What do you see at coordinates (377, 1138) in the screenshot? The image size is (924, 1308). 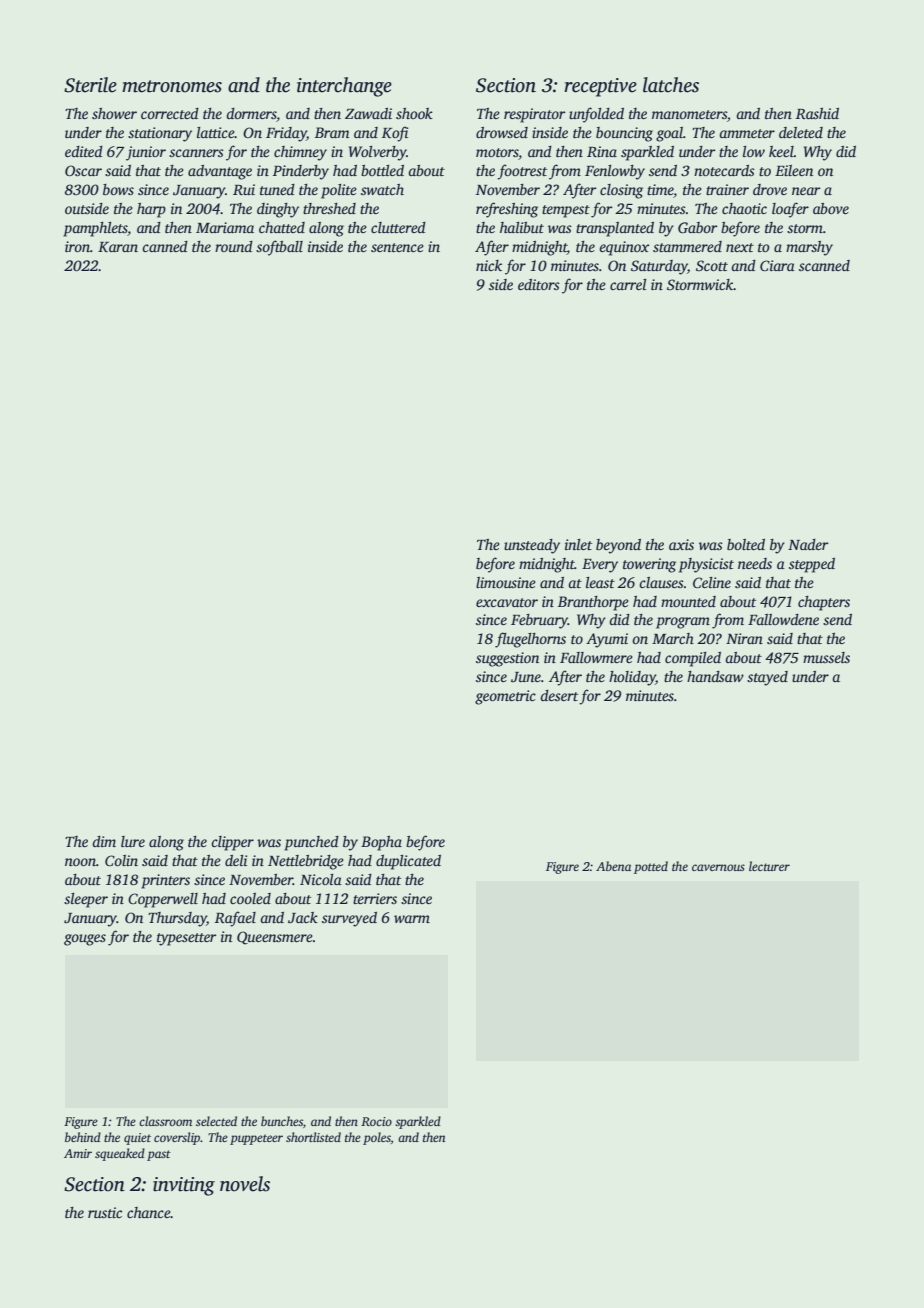 I see `poles` at bounding box center [377, 1138].
